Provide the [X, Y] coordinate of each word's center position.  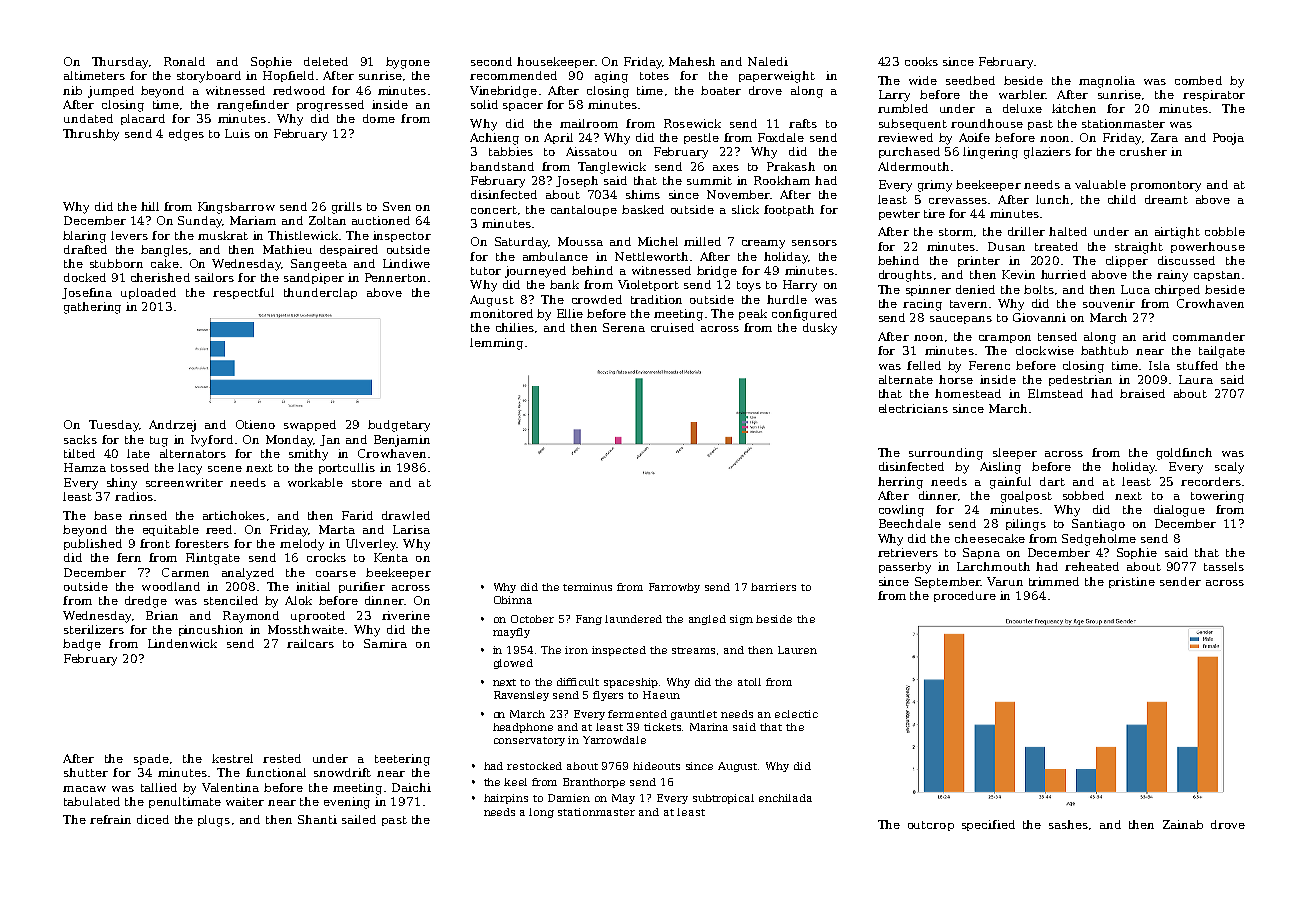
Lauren [797, 650]
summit [709, 180]
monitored [501, 313]
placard [143, 119]
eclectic [796, 714]
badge [82, 645]
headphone [523, 728]
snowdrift [342, 772]
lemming [496, 344]
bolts [1039, 289]
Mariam [253, 220]
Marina [709, 727]
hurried [1063, 274]
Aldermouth [913, 166]
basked [643, 209]
